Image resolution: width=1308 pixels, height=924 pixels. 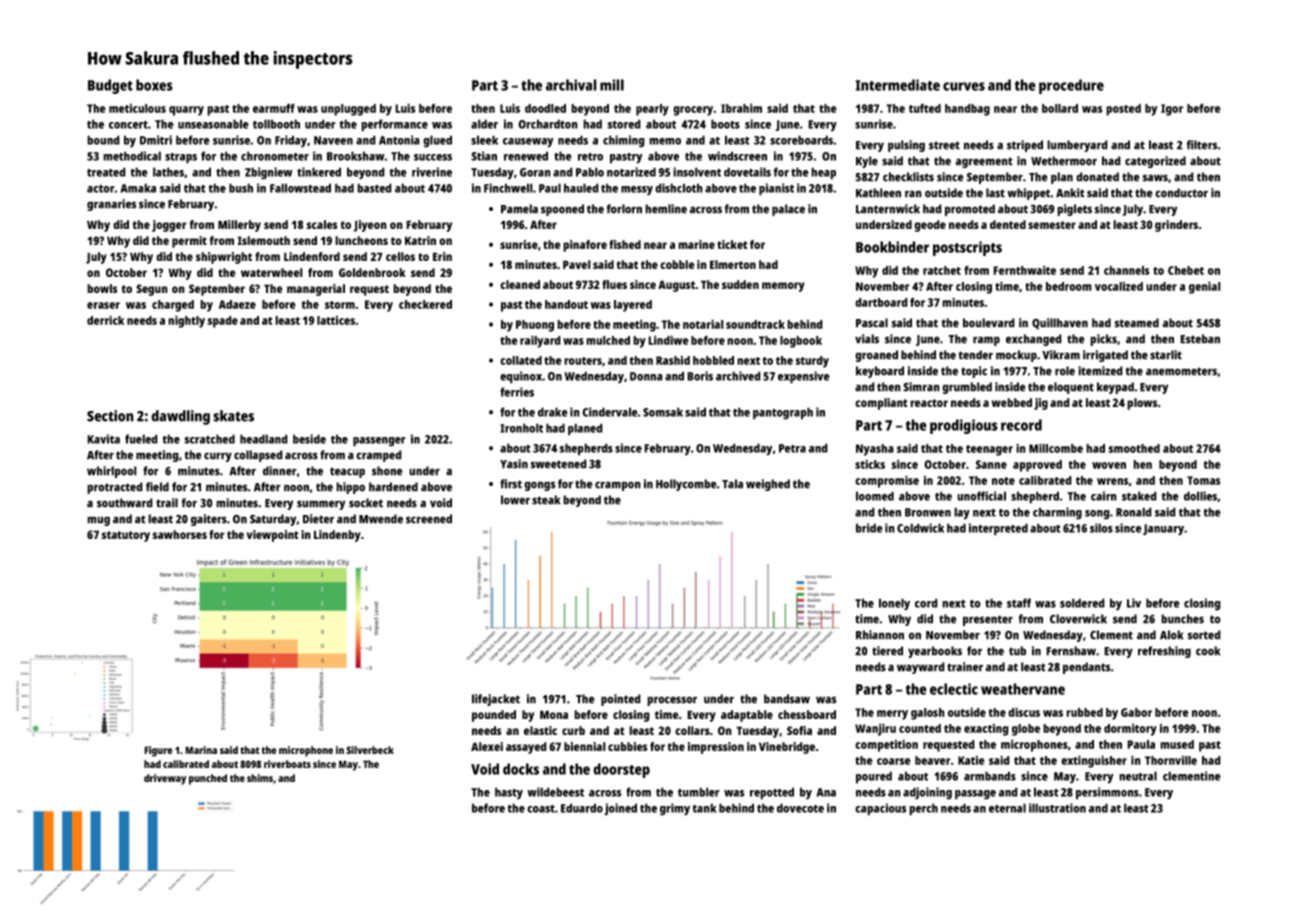 I want to click on yearbooks, so click(x=935, y=652).
